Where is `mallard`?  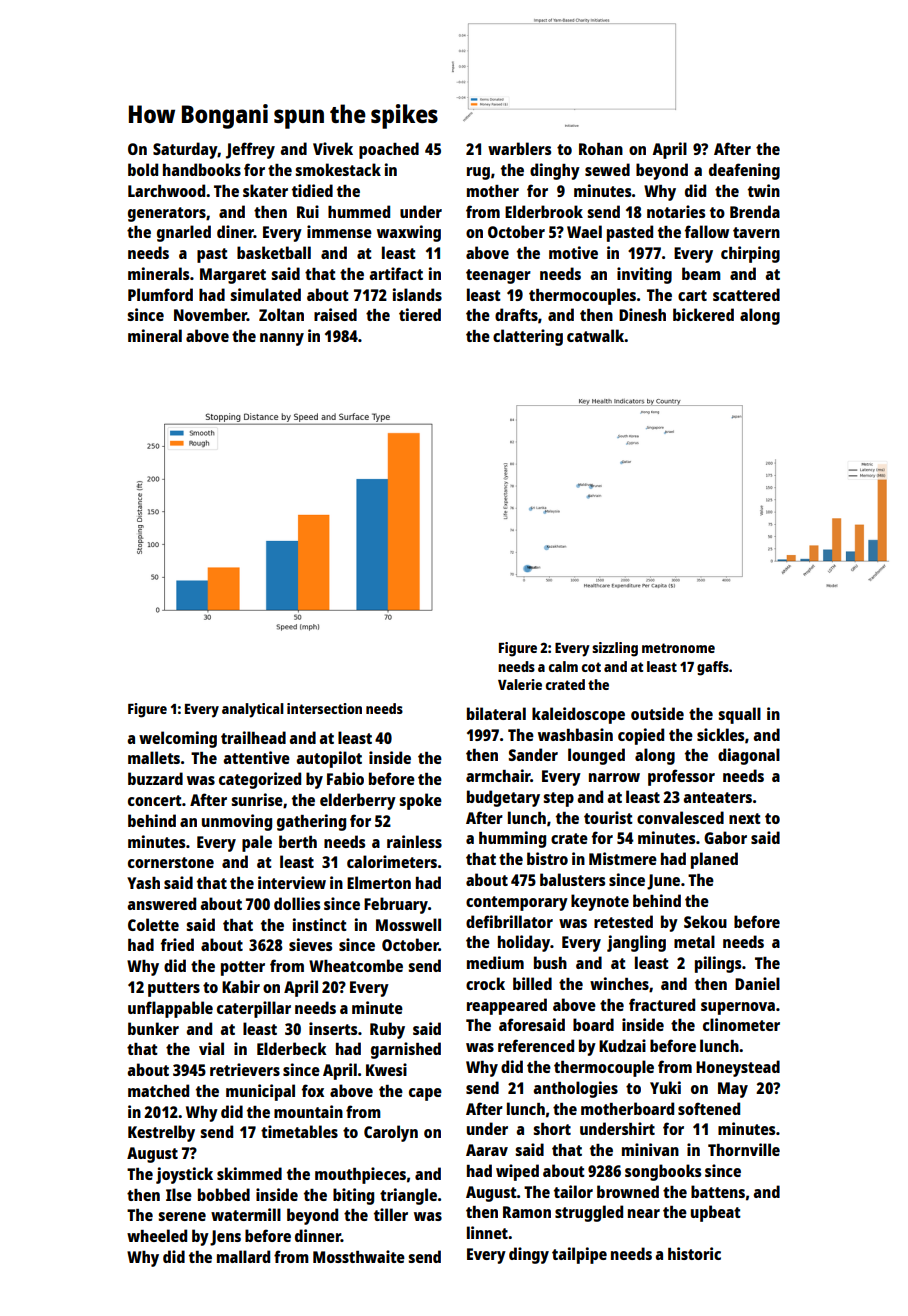
mallard is located at coordinates (243, 1256).
